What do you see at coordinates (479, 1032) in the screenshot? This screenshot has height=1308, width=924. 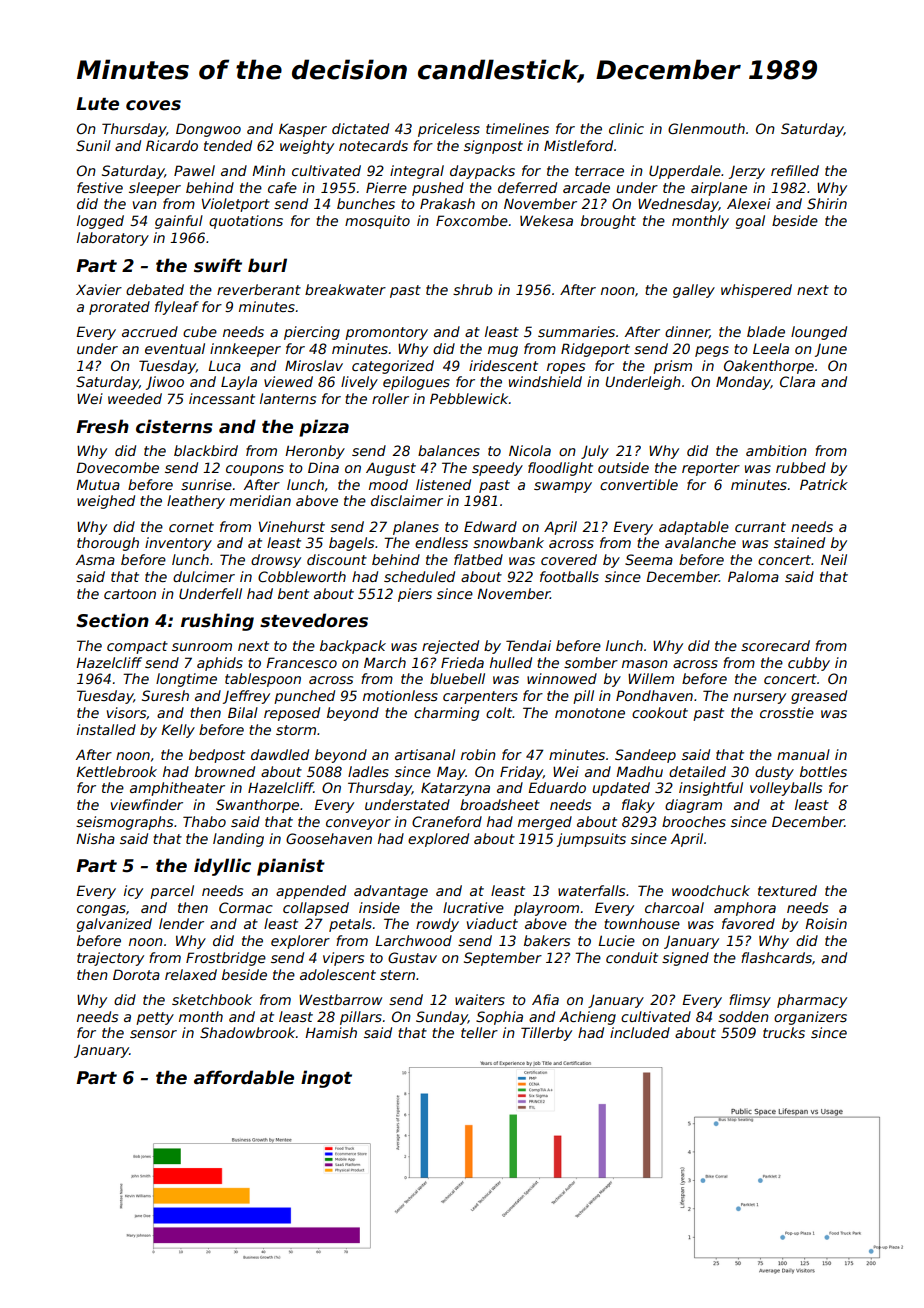 I see `teller` at bounding box center [479, 1032].
